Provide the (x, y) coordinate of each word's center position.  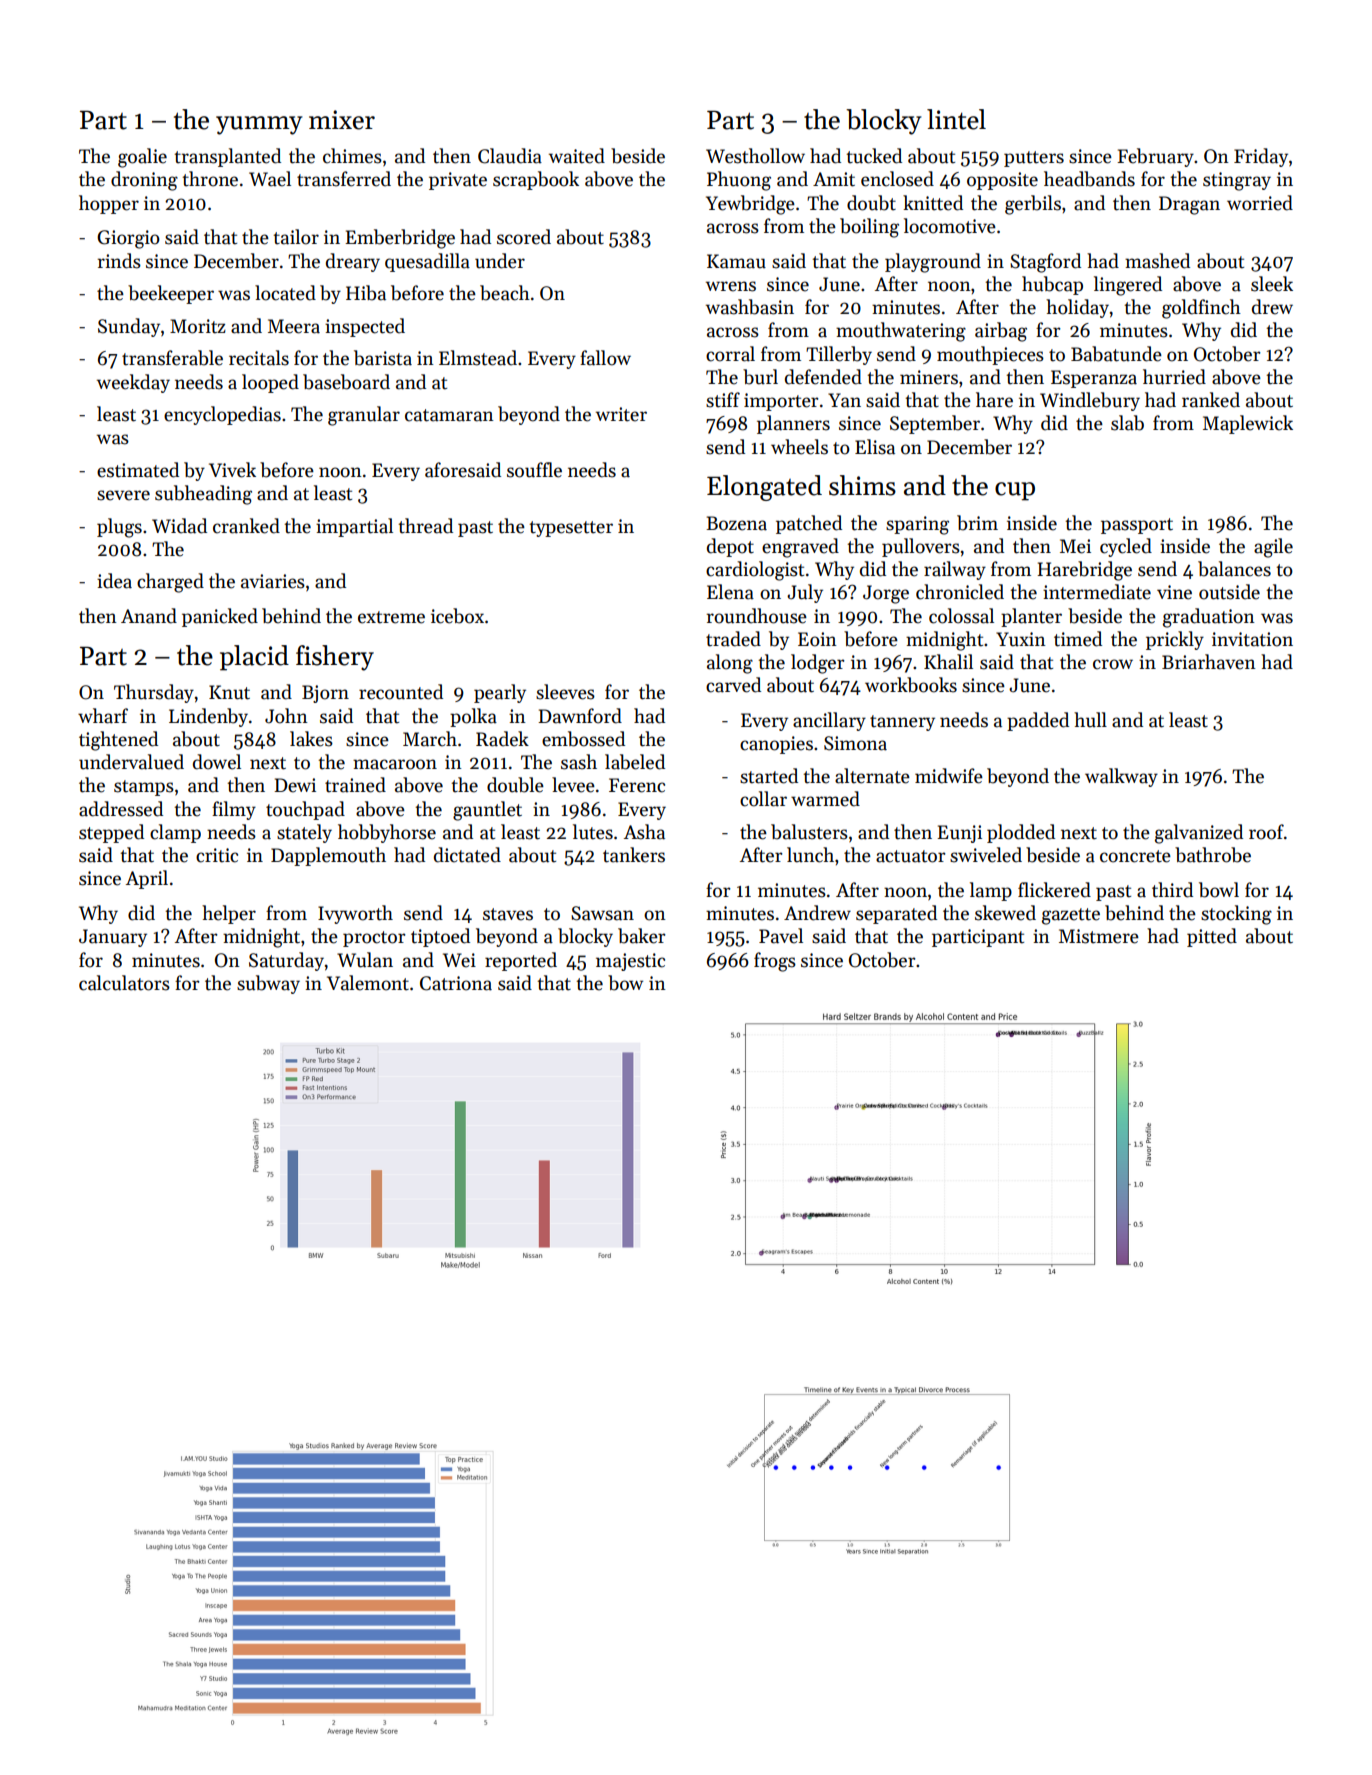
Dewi (295, 785)
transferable (172, 358)
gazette (1071, 916)
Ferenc (637, 785)
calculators (124, 983)
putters (1034, 159)
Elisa (875, 447)
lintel (956, 119)
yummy (259, 125)
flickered (1054, 890)
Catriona (456, 983)
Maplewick (1248, 424)
